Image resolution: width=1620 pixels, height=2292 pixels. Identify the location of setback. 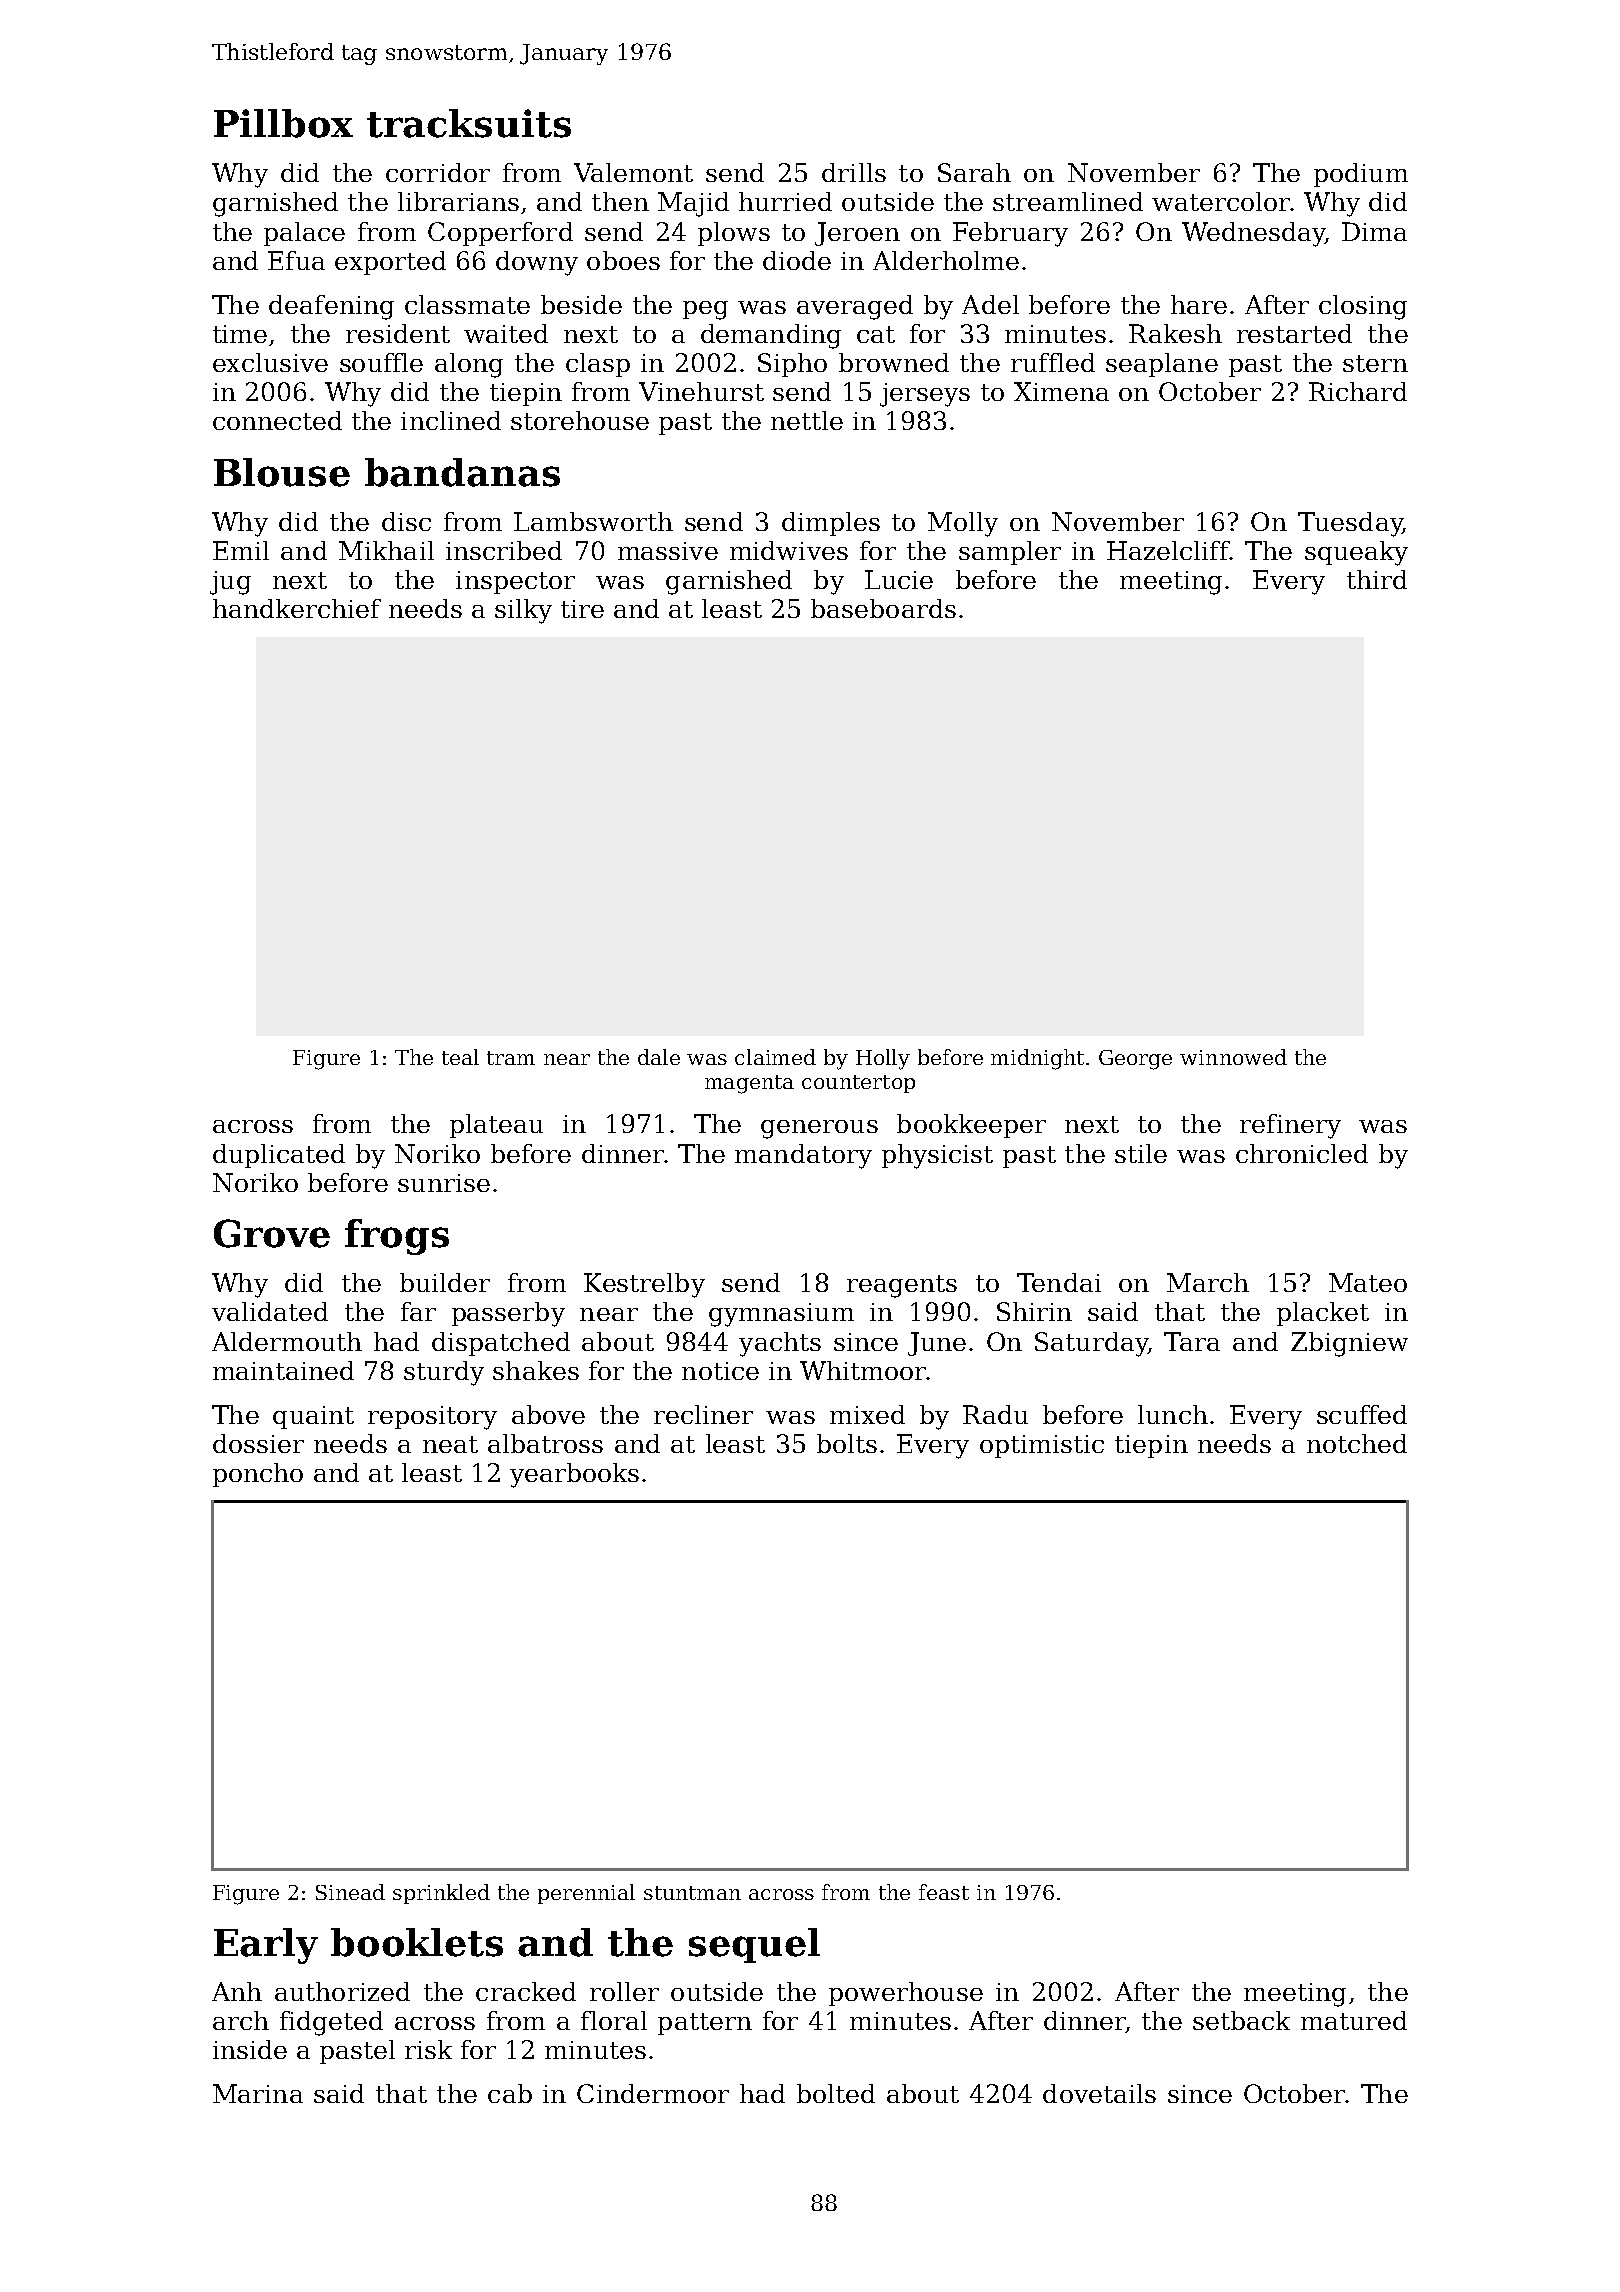
(1241, 2020).
